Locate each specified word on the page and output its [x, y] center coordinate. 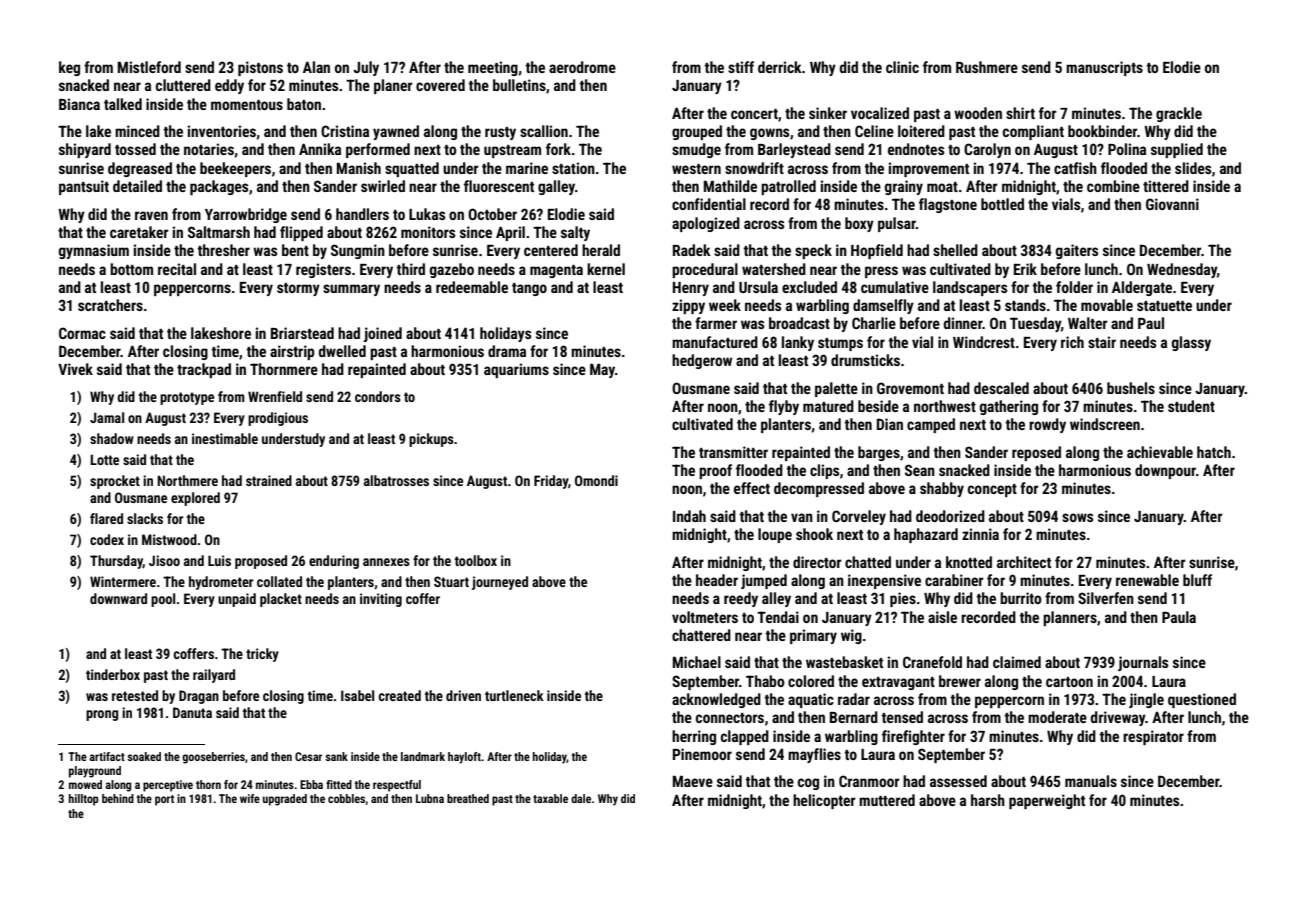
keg [69, 68]
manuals [1091, 781]
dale [581, 798]
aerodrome [582, 67]
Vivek [75, 369]
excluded [809, 287]
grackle [1179, 114]
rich [1072, 342]
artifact [107, 756]
